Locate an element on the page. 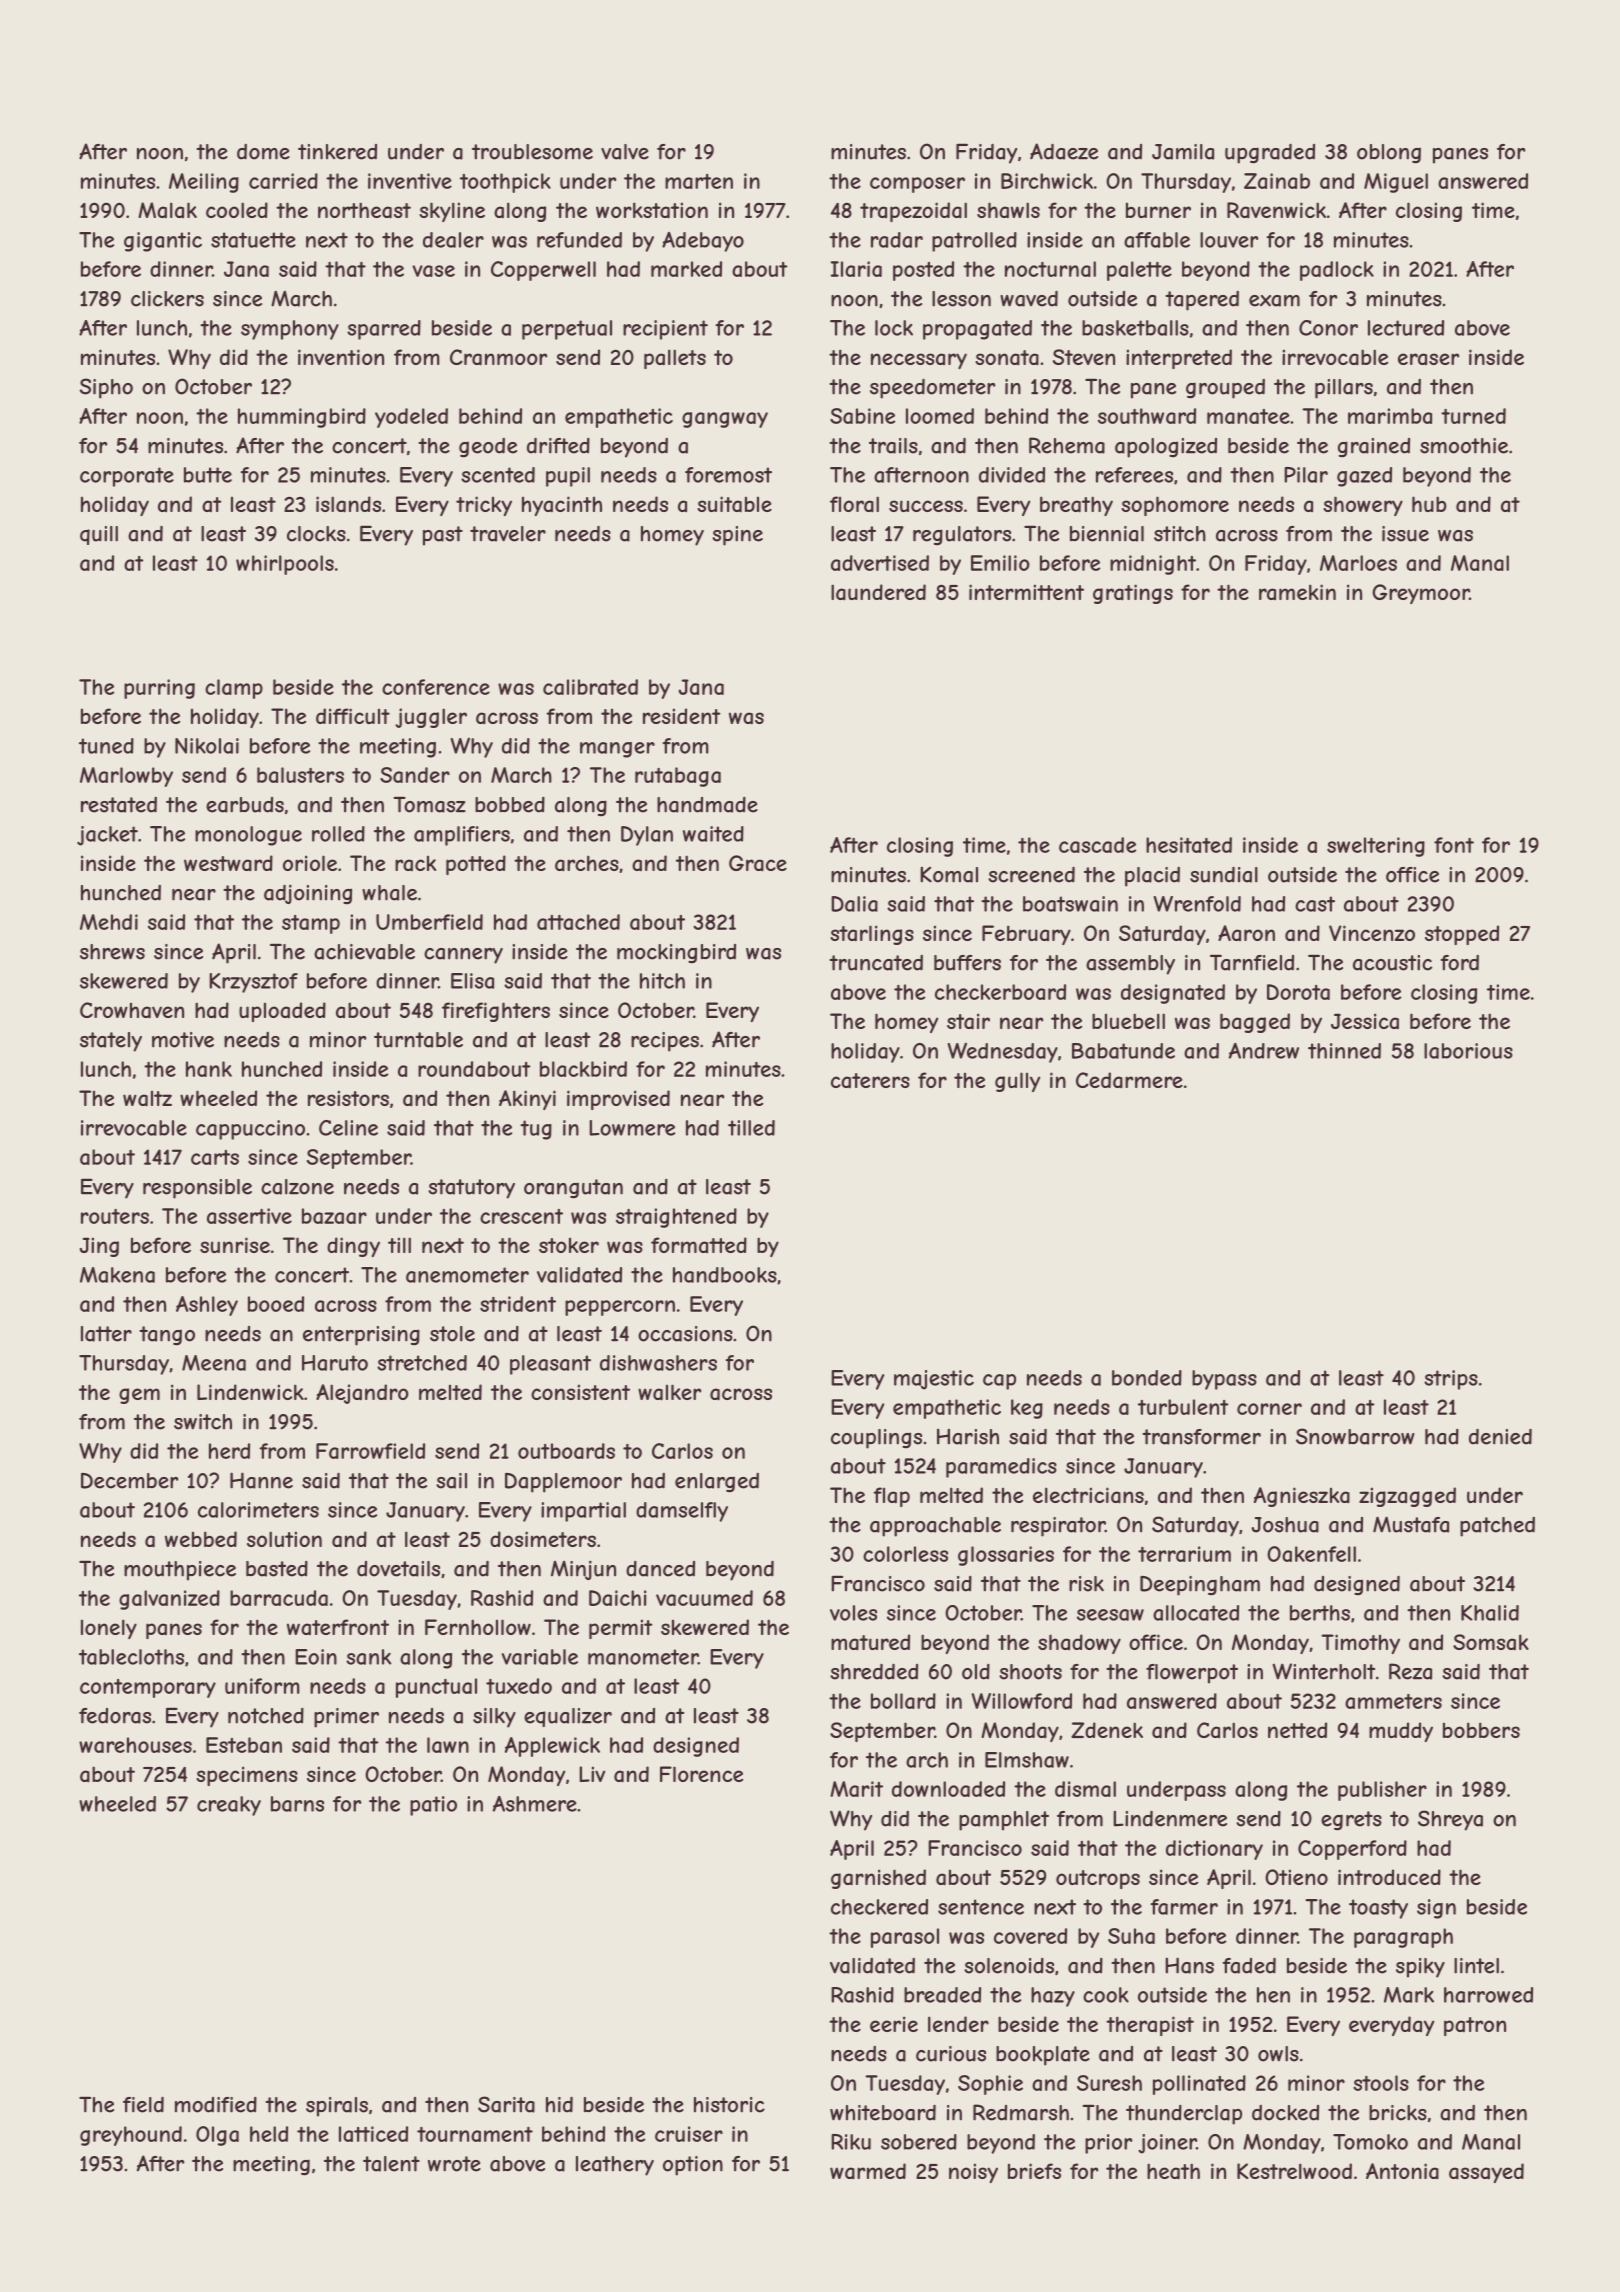 The height and width of the document is (2292, 1620). stamp is located at coordinates (311, 924).
